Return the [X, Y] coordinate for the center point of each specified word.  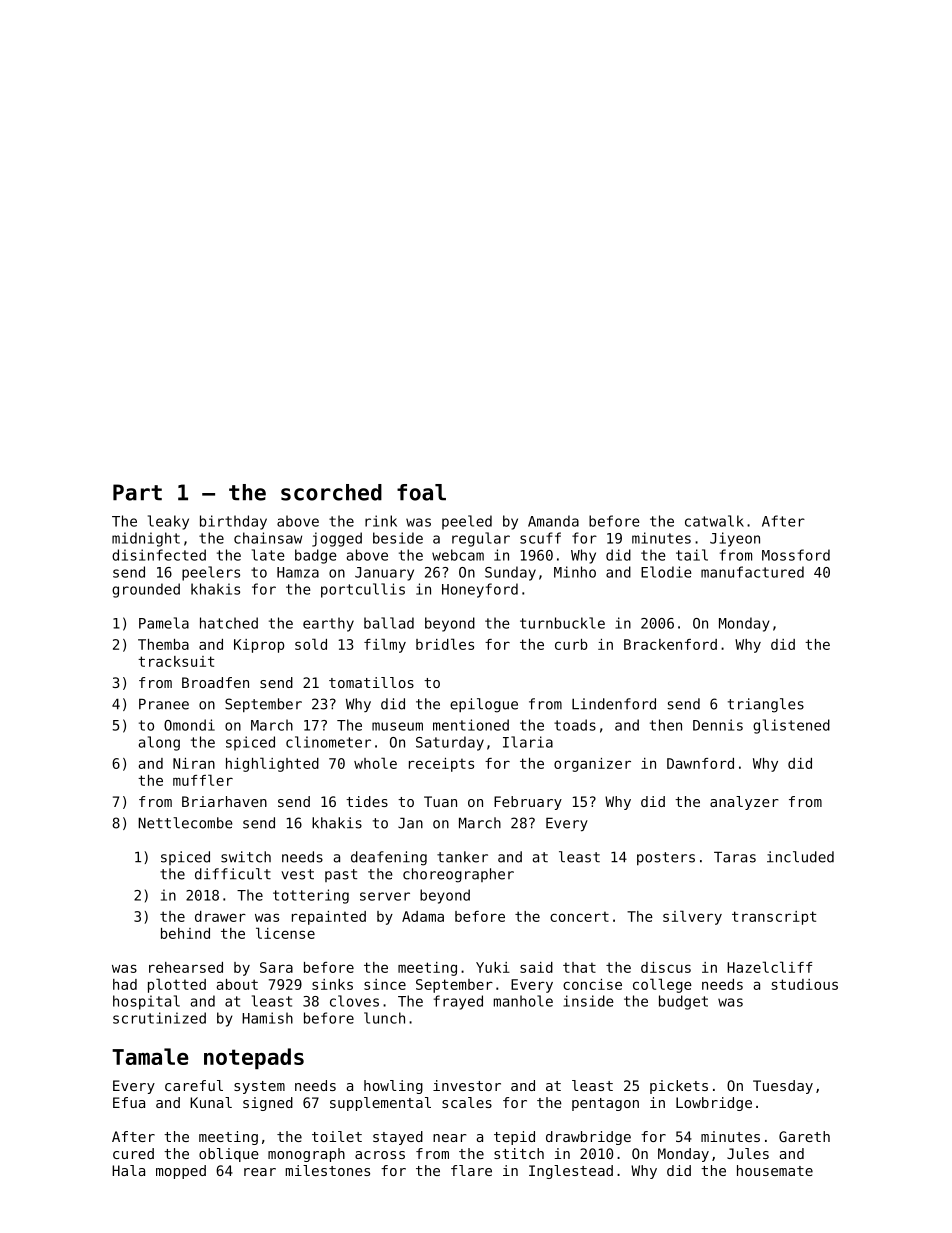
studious [805, 984]
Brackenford [670, 644]
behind [185, 933]
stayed [398, 1138]
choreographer [458, 875]
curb [571, 644]
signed [268, 1104]
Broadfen [215, 682]
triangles [766, 705]
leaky [168, 522]
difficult [233, 874]
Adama [423, 916]
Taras [735, 857]
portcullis [363, 590]
